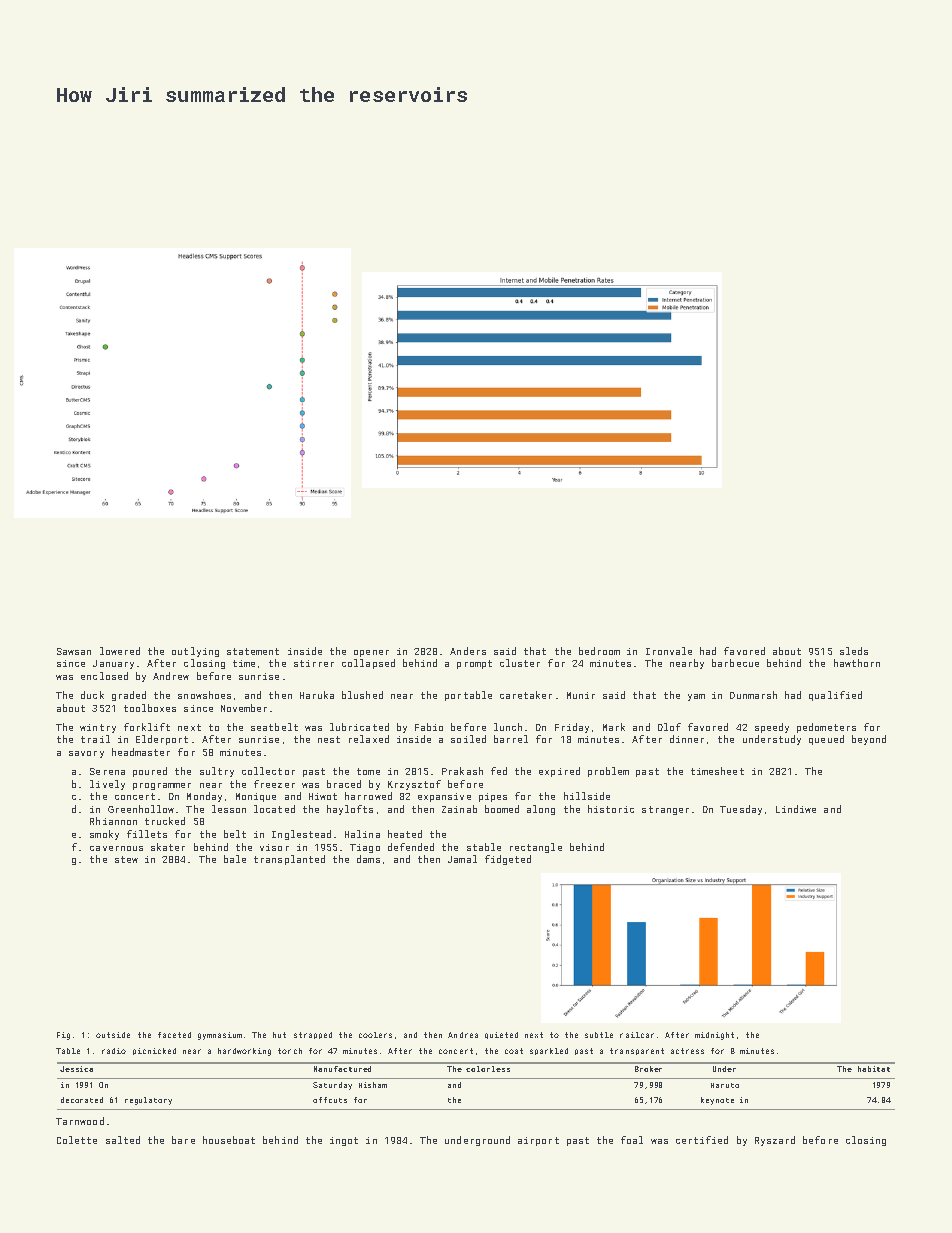 Image resolution: width=952 pixels, height=1233 pixels. What do you see at coordinates (344, 1141) in the screenshot?
I see `ingot` at bounding box center [344, 1141].
